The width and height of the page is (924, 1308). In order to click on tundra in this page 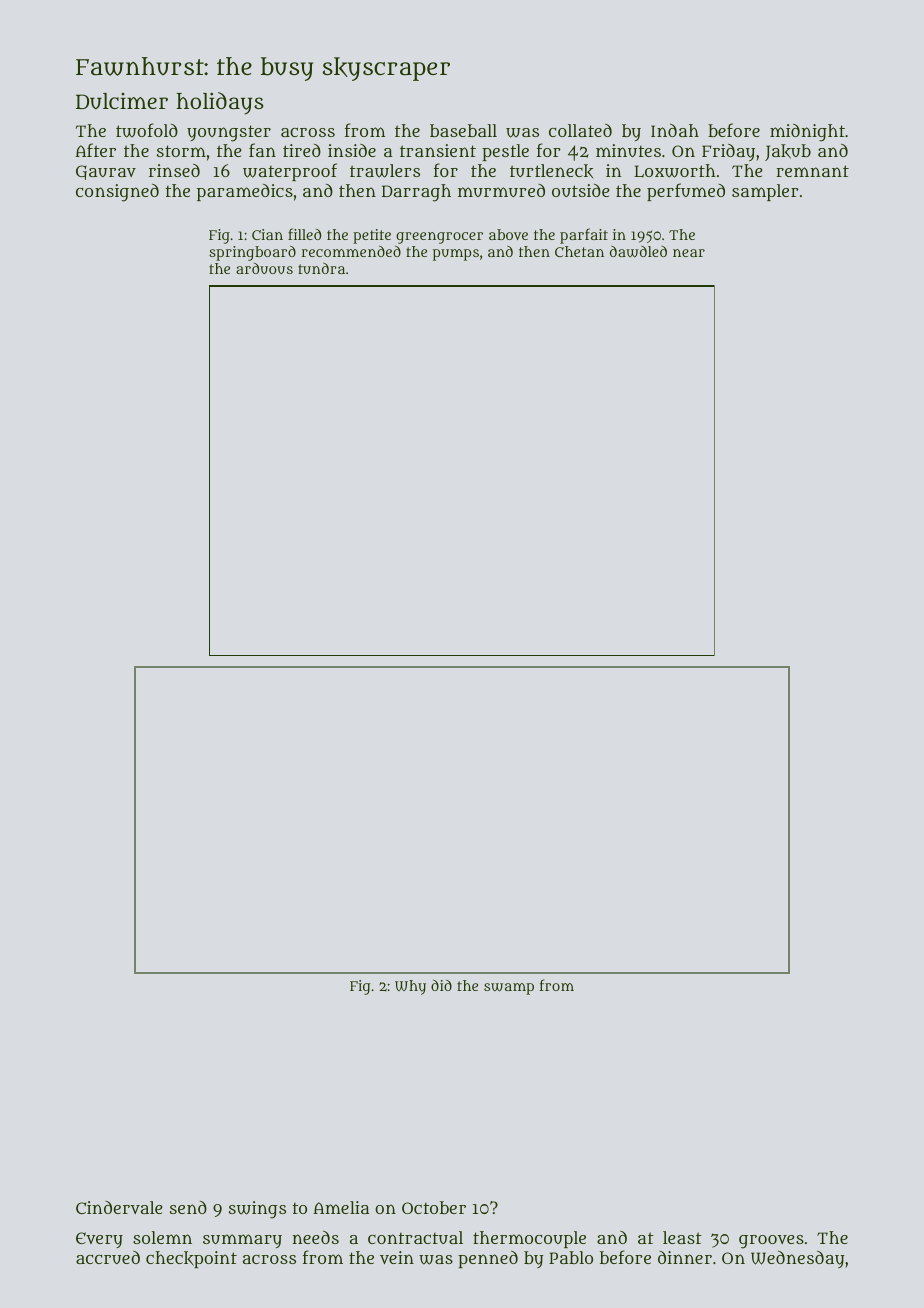, I will do `click(321, 268)`.
